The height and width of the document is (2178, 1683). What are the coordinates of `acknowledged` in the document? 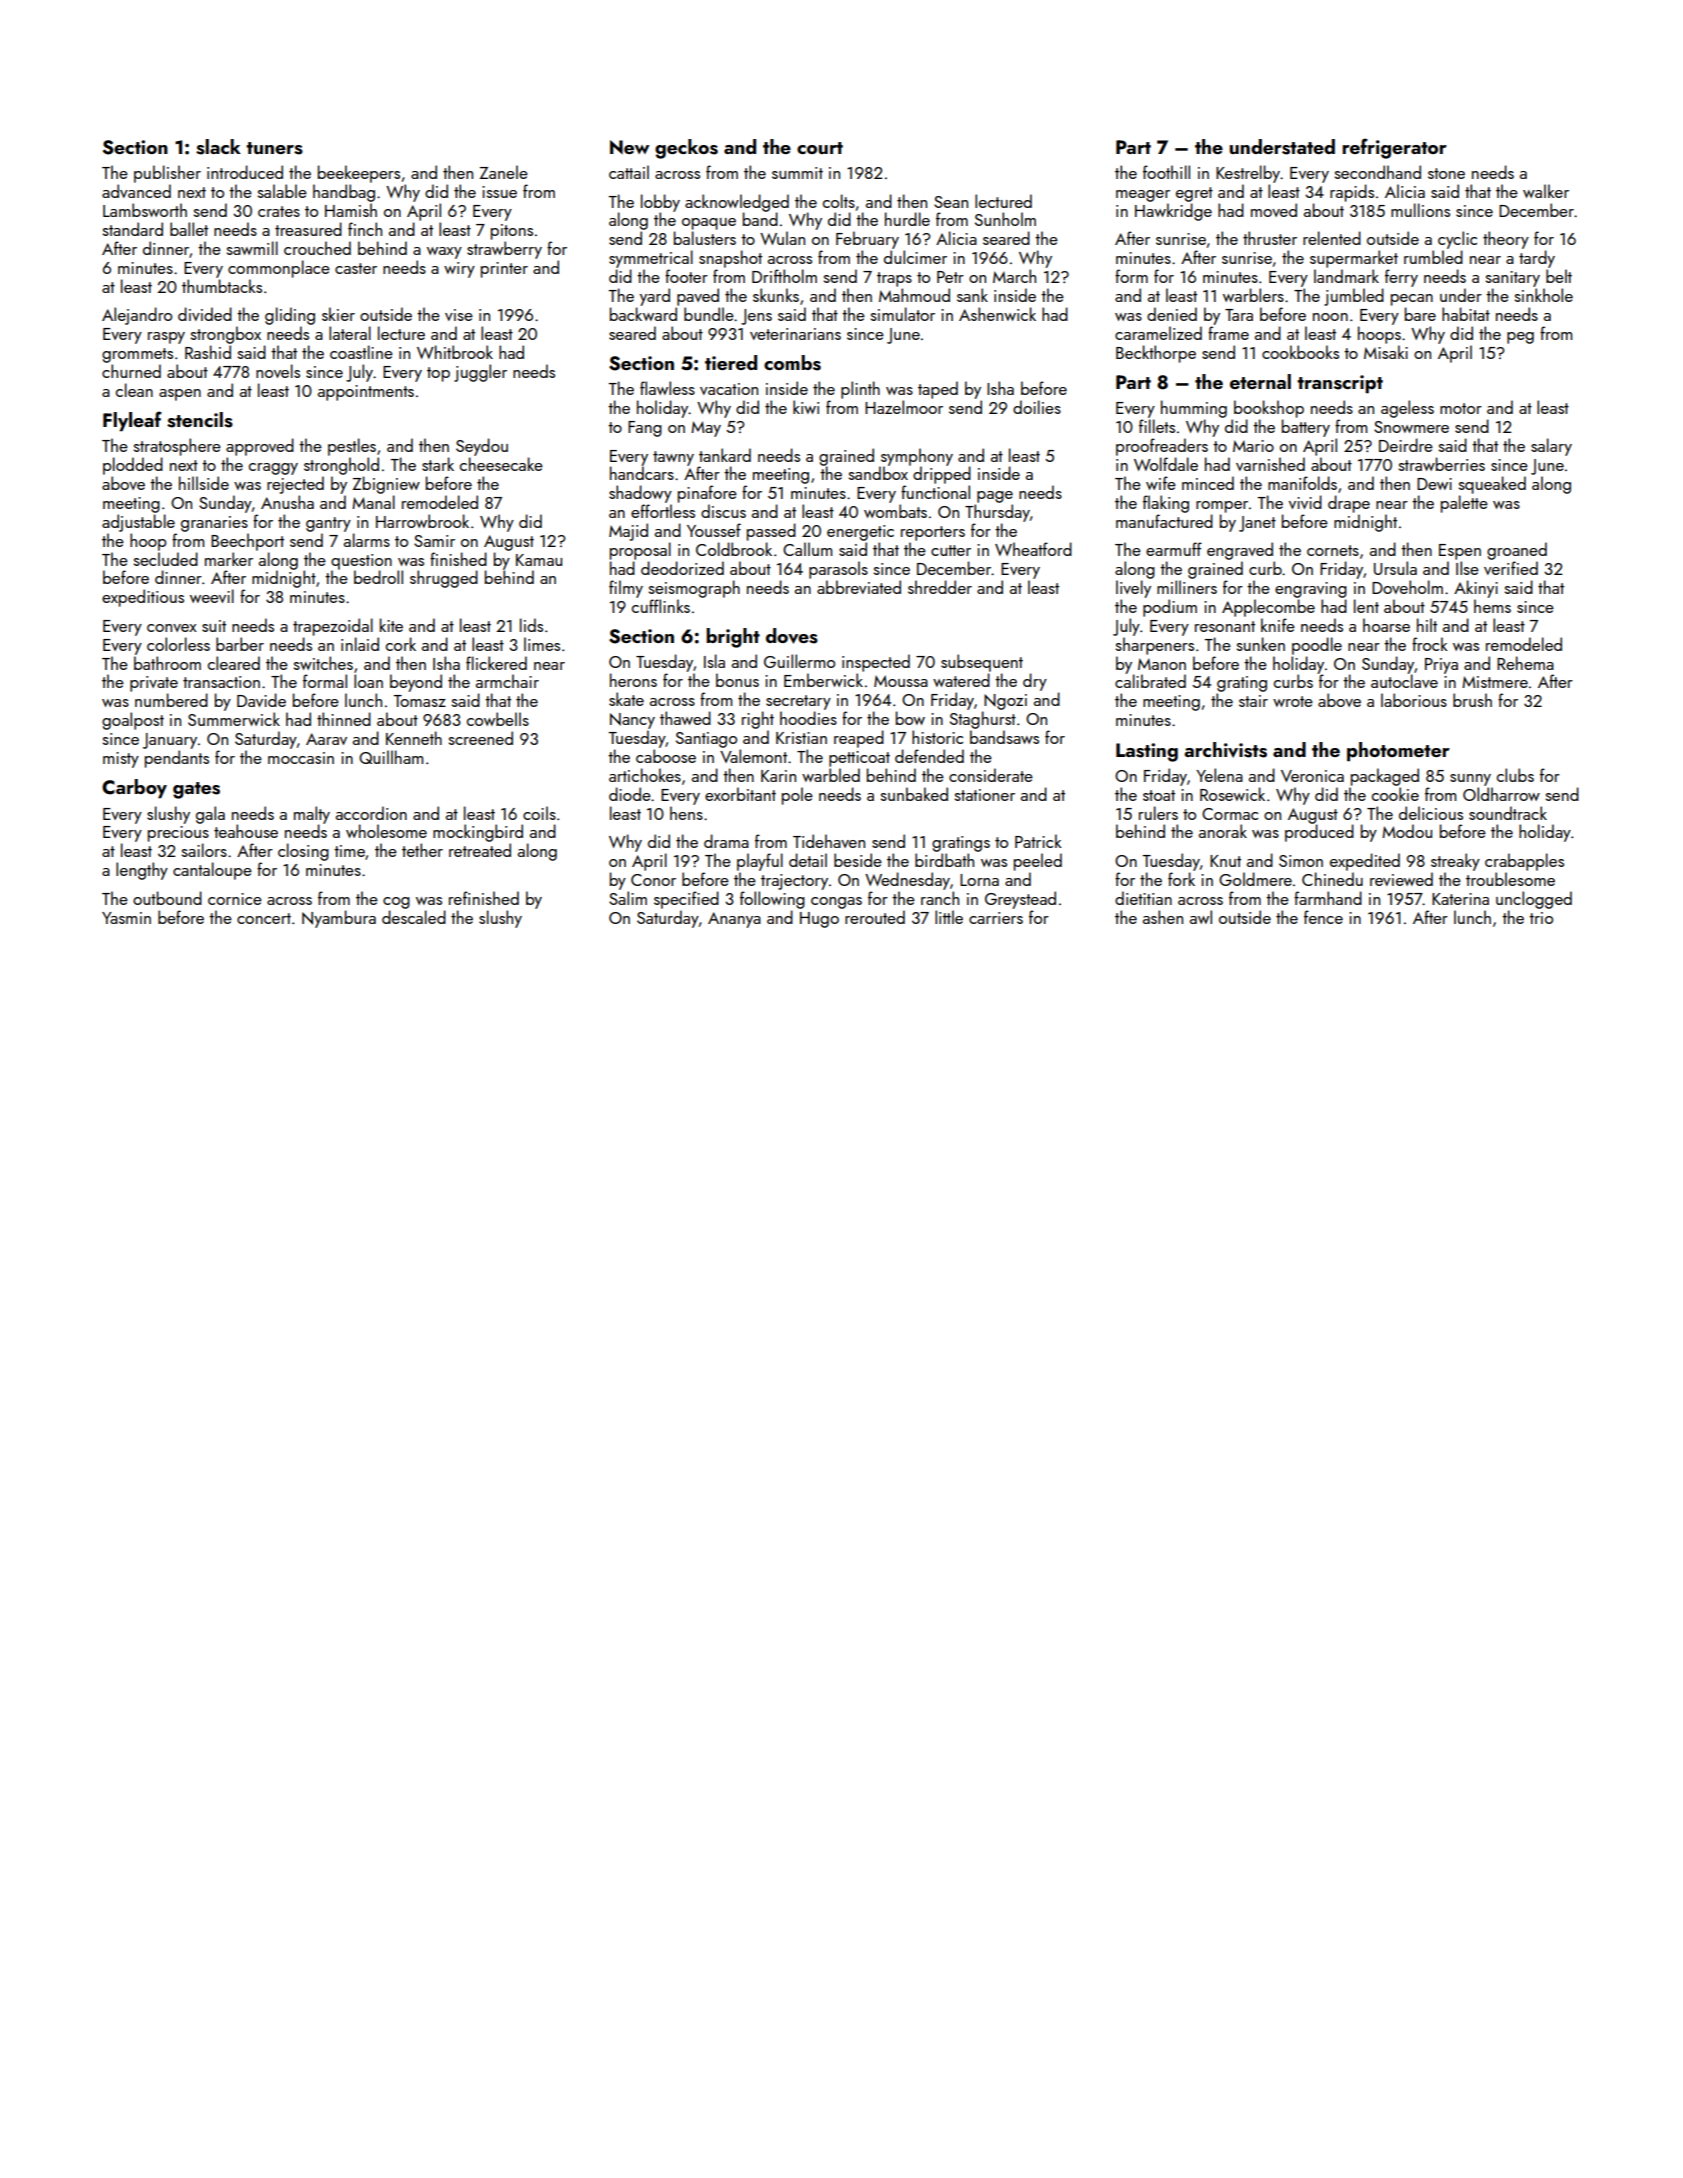 It's located at (737, 203).
